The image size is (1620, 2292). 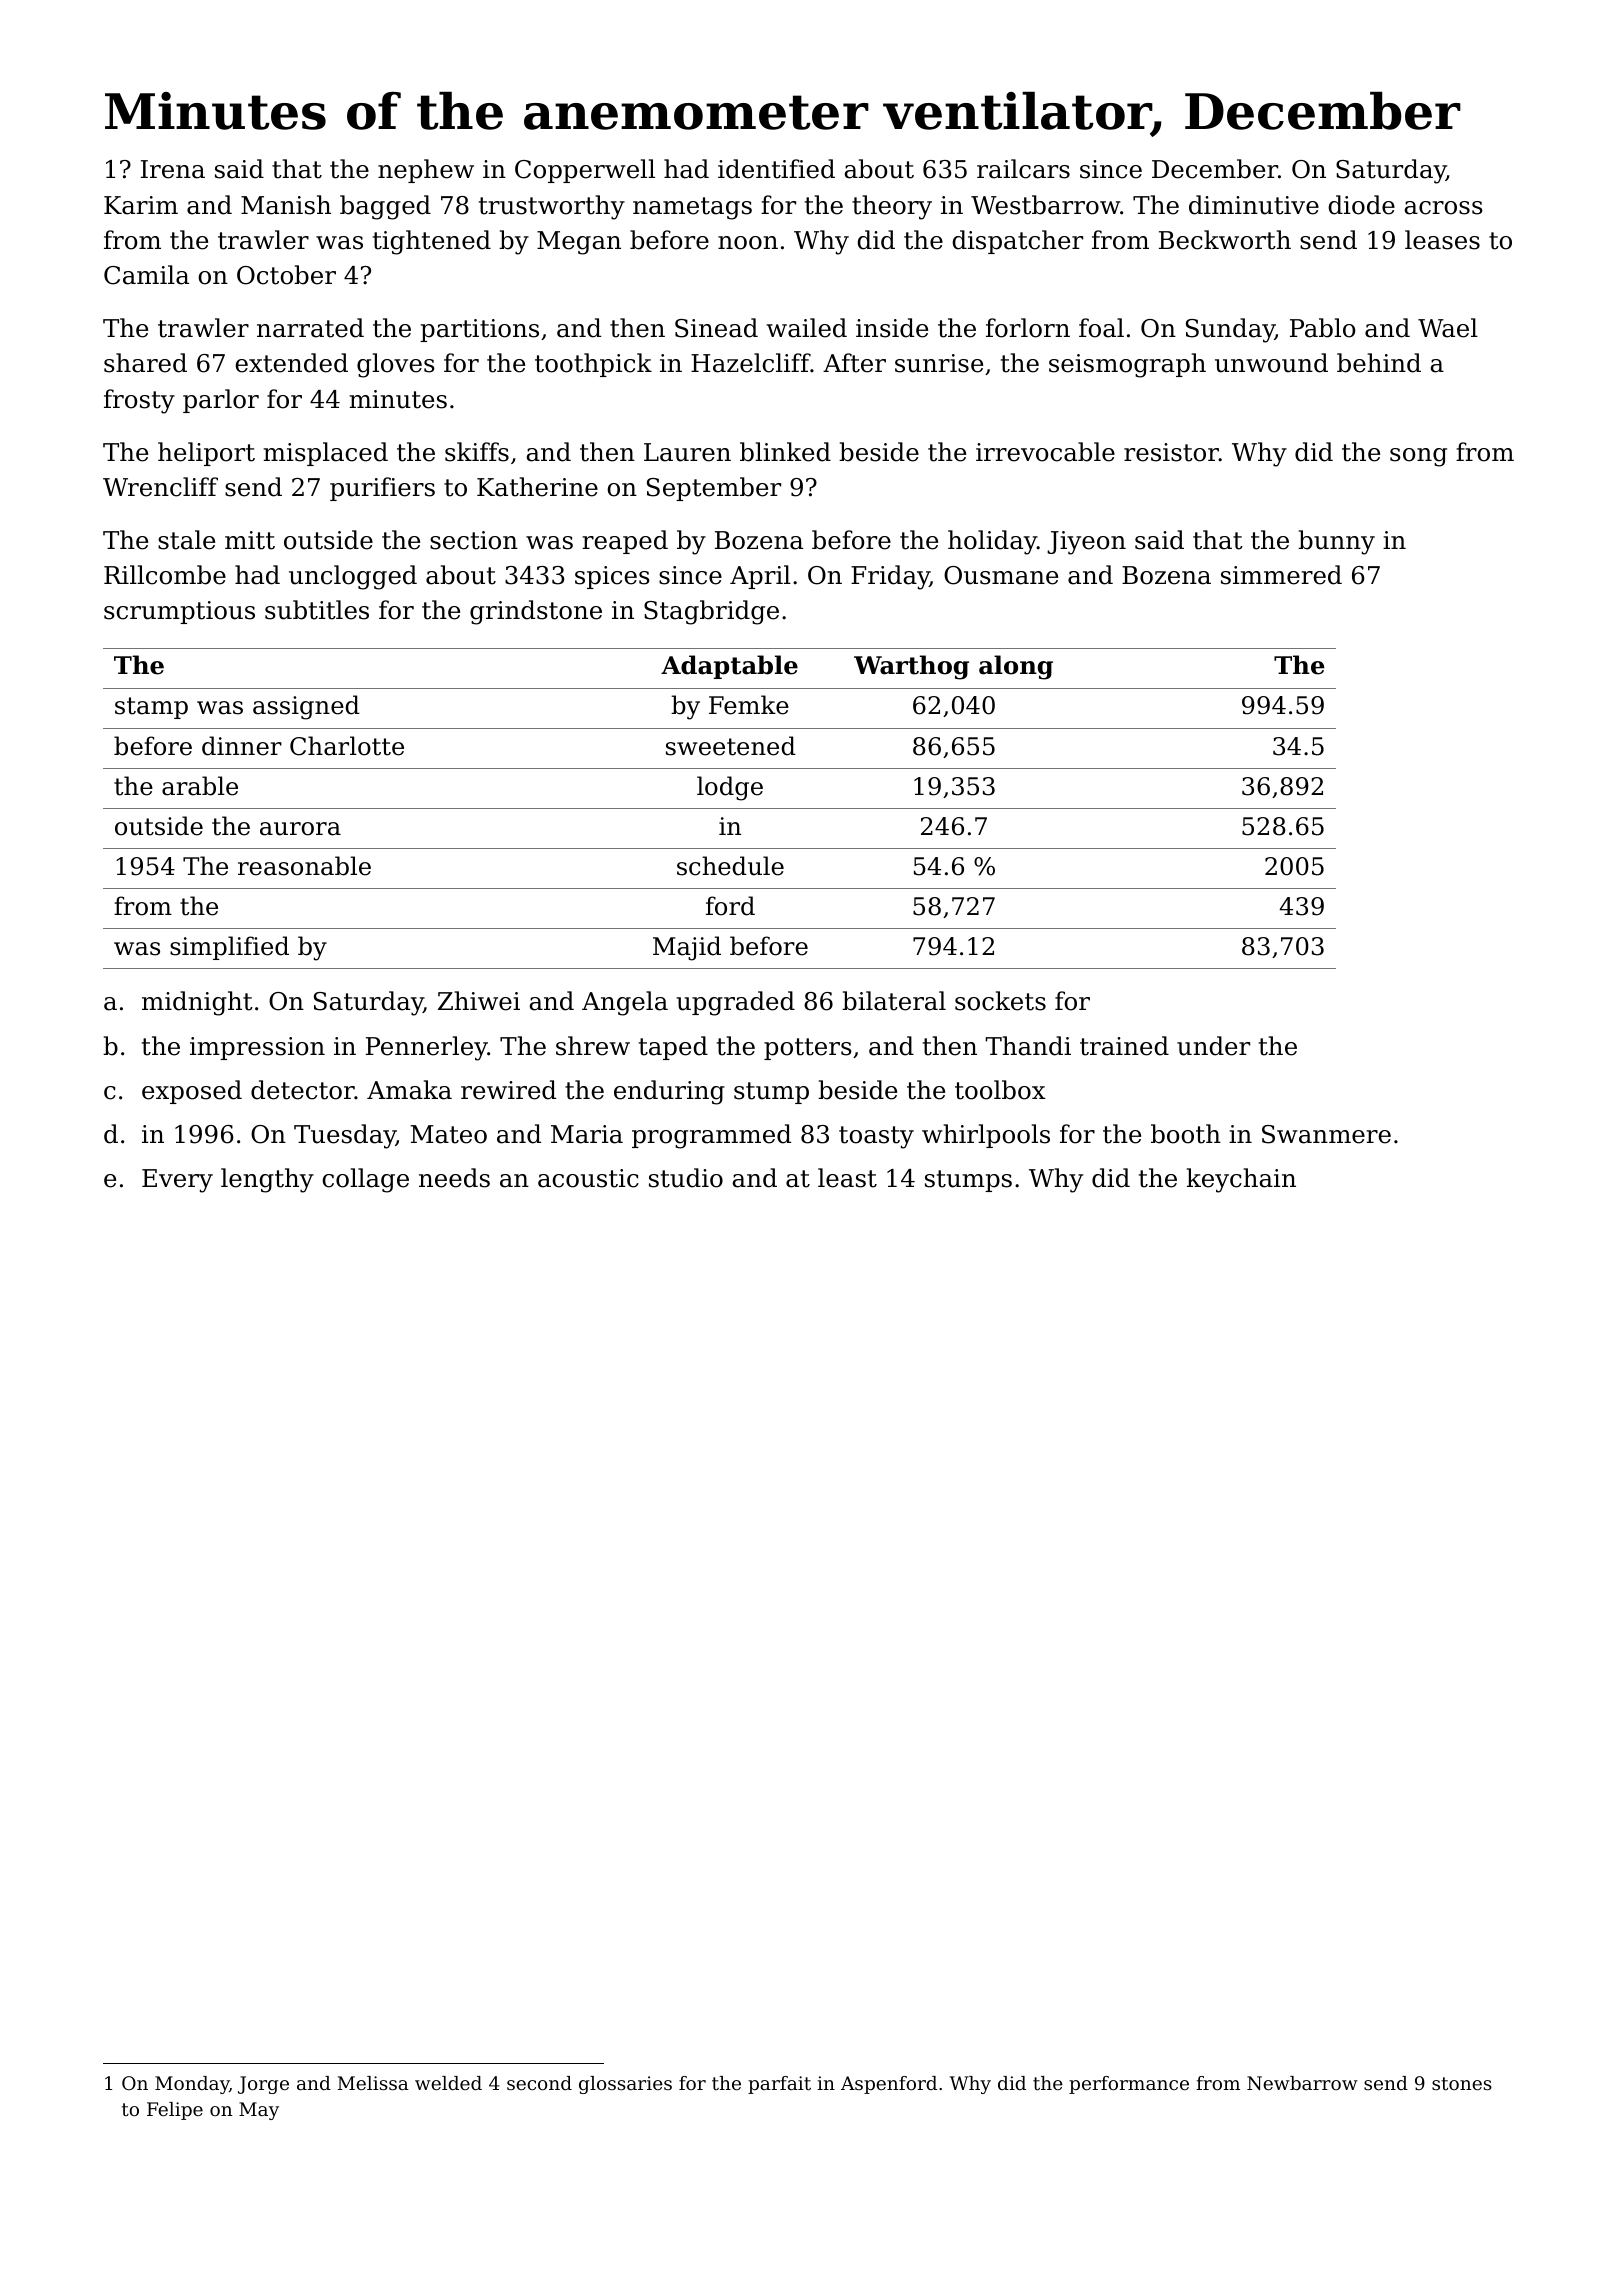 I want to click on Wrencliff, so click(x=160, y=487).
